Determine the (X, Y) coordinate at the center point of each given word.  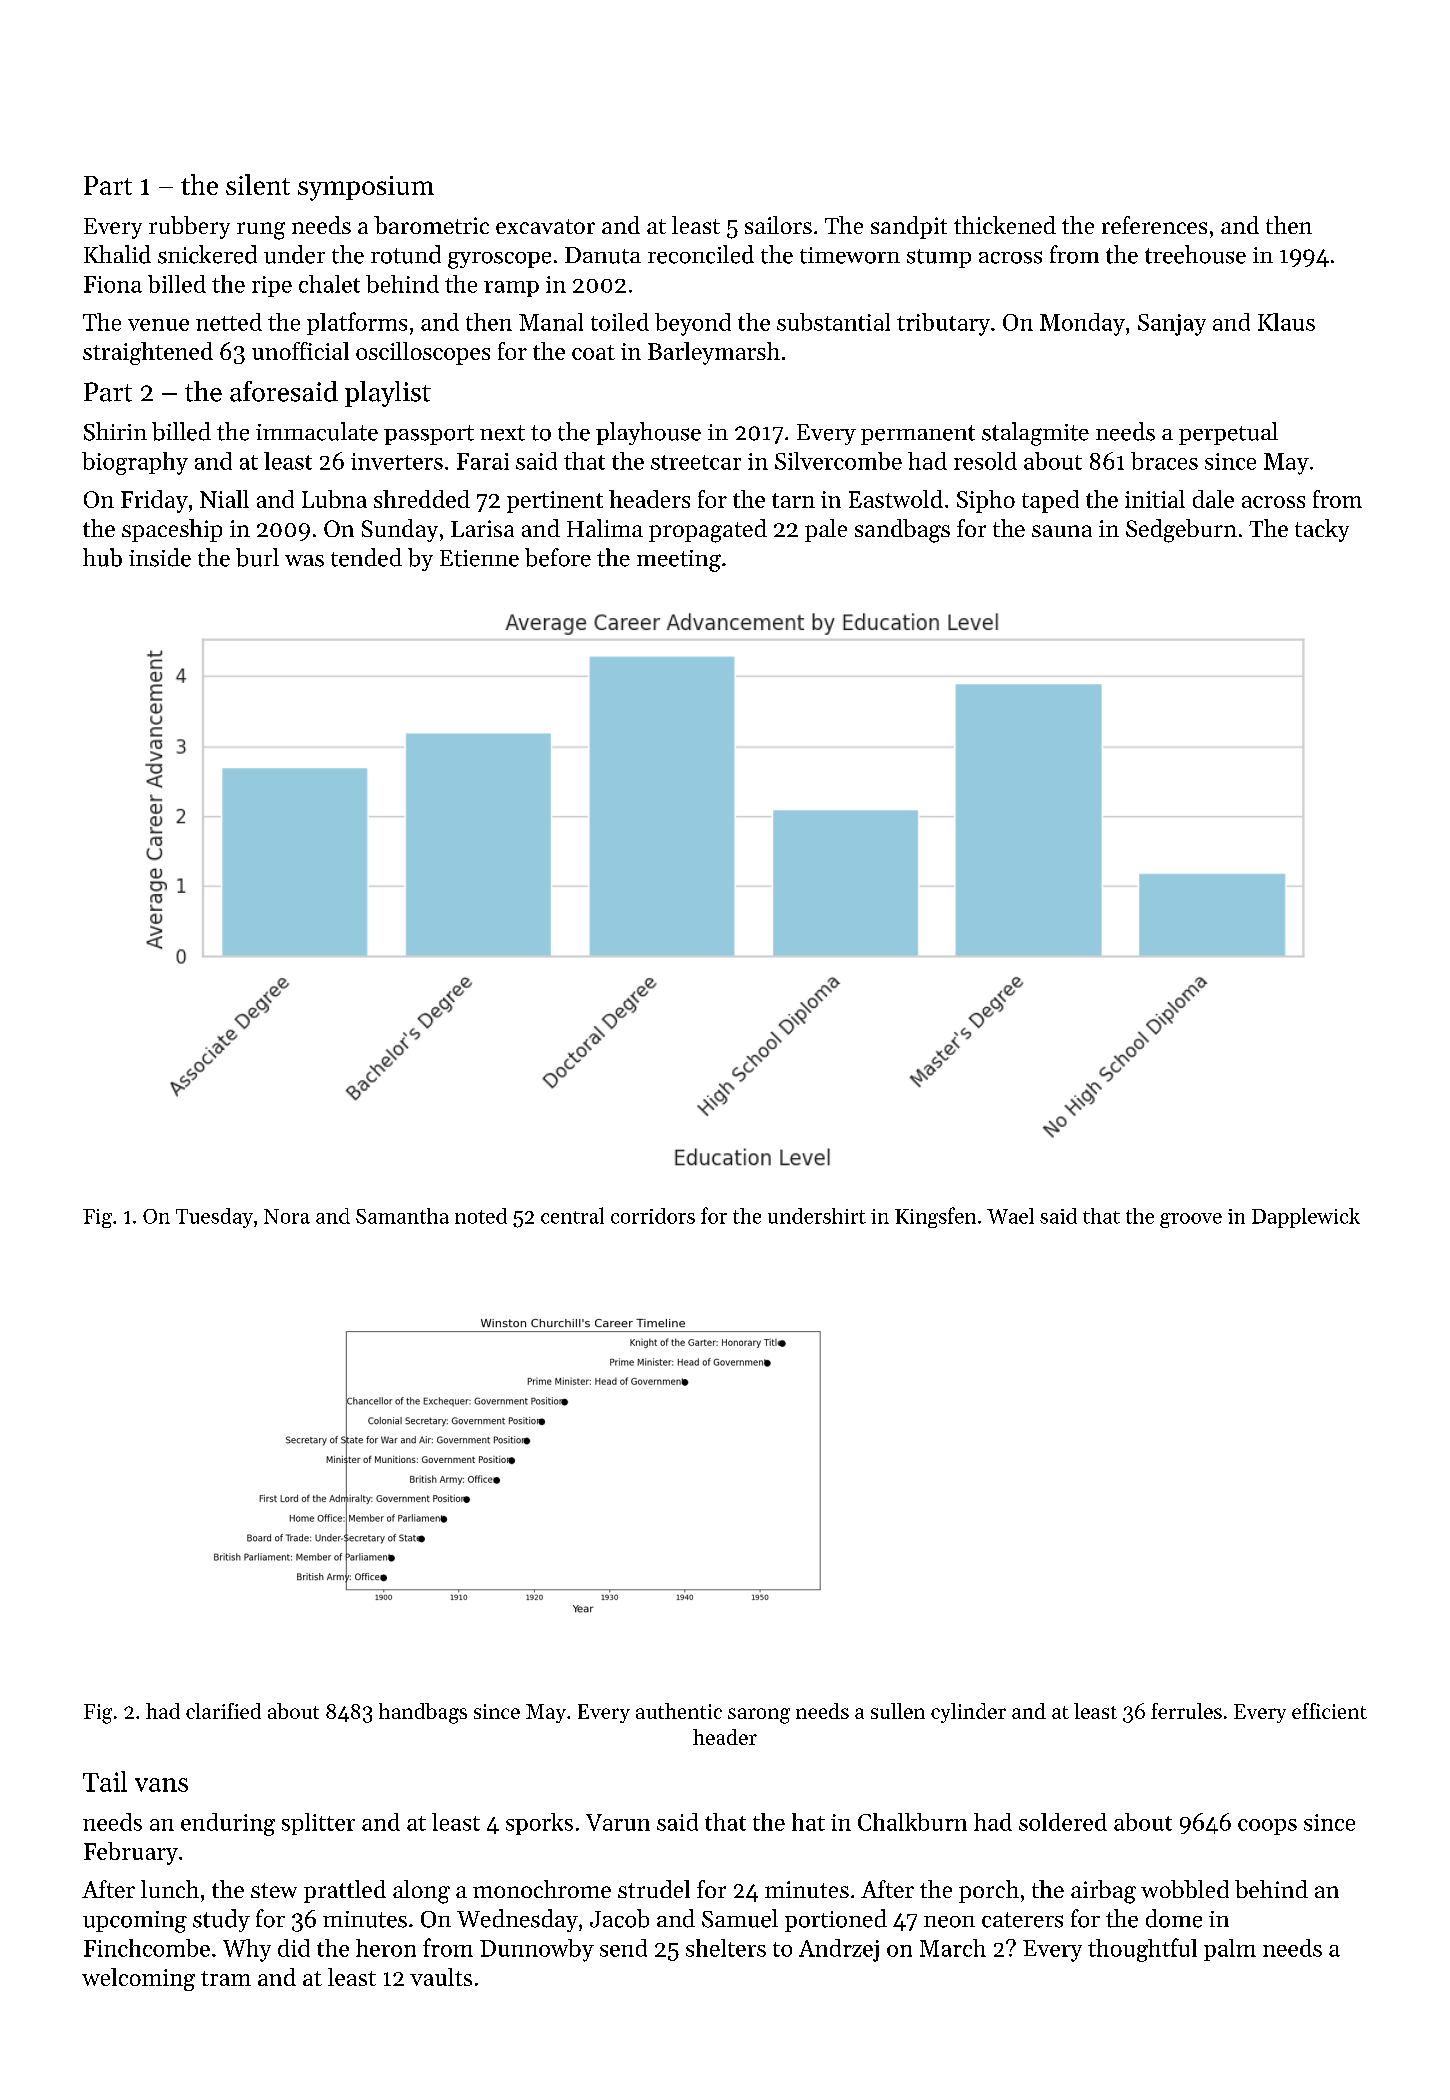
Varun (618, 1822)
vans (161, 1785)
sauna (1062, 531)
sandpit (909, 227)
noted (481, 1216)
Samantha (402, 1216)
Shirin (115, 431)
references (1154, 225)
